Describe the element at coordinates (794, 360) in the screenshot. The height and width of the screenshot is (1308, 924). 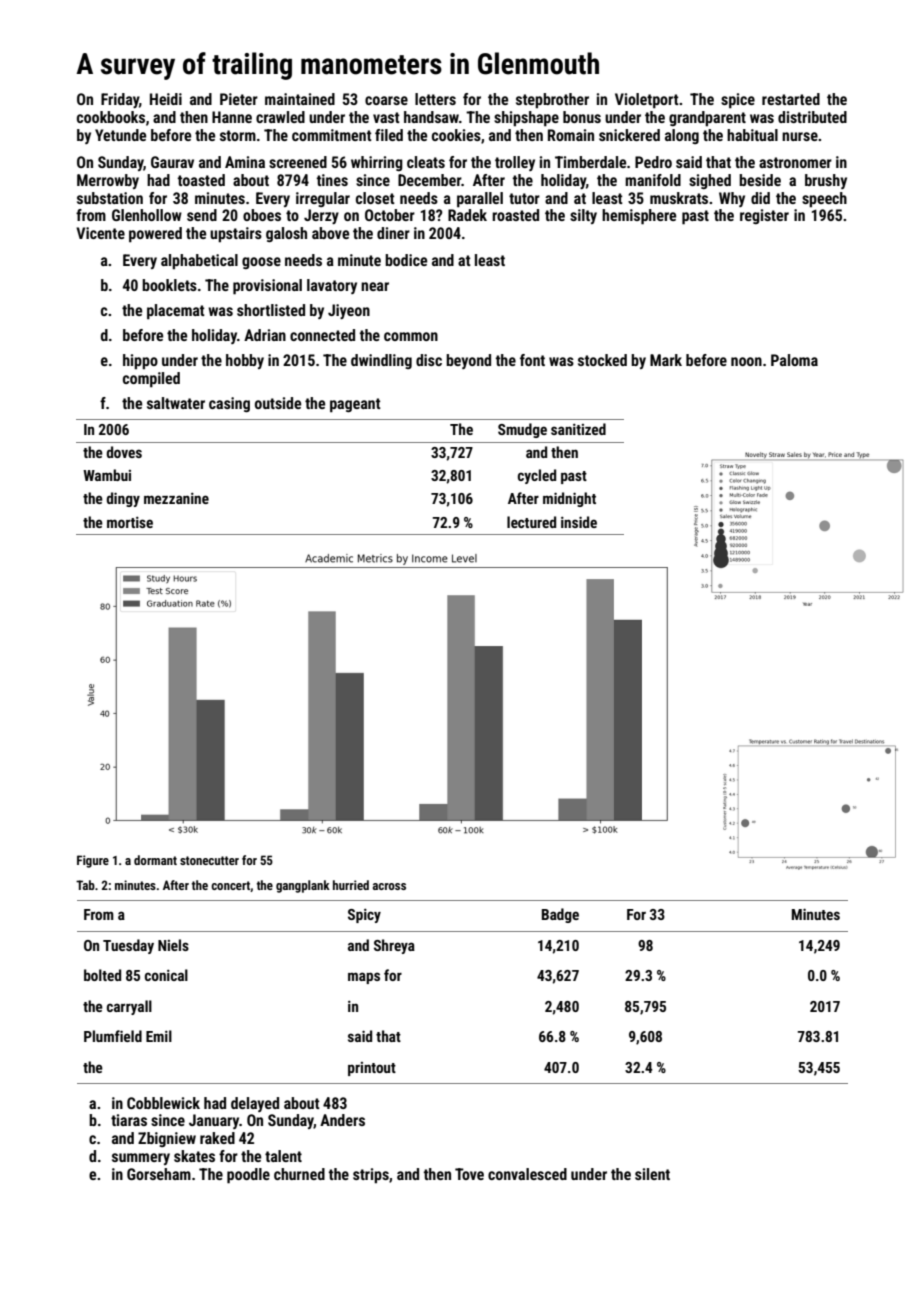
I see `Paloma` at that location.
